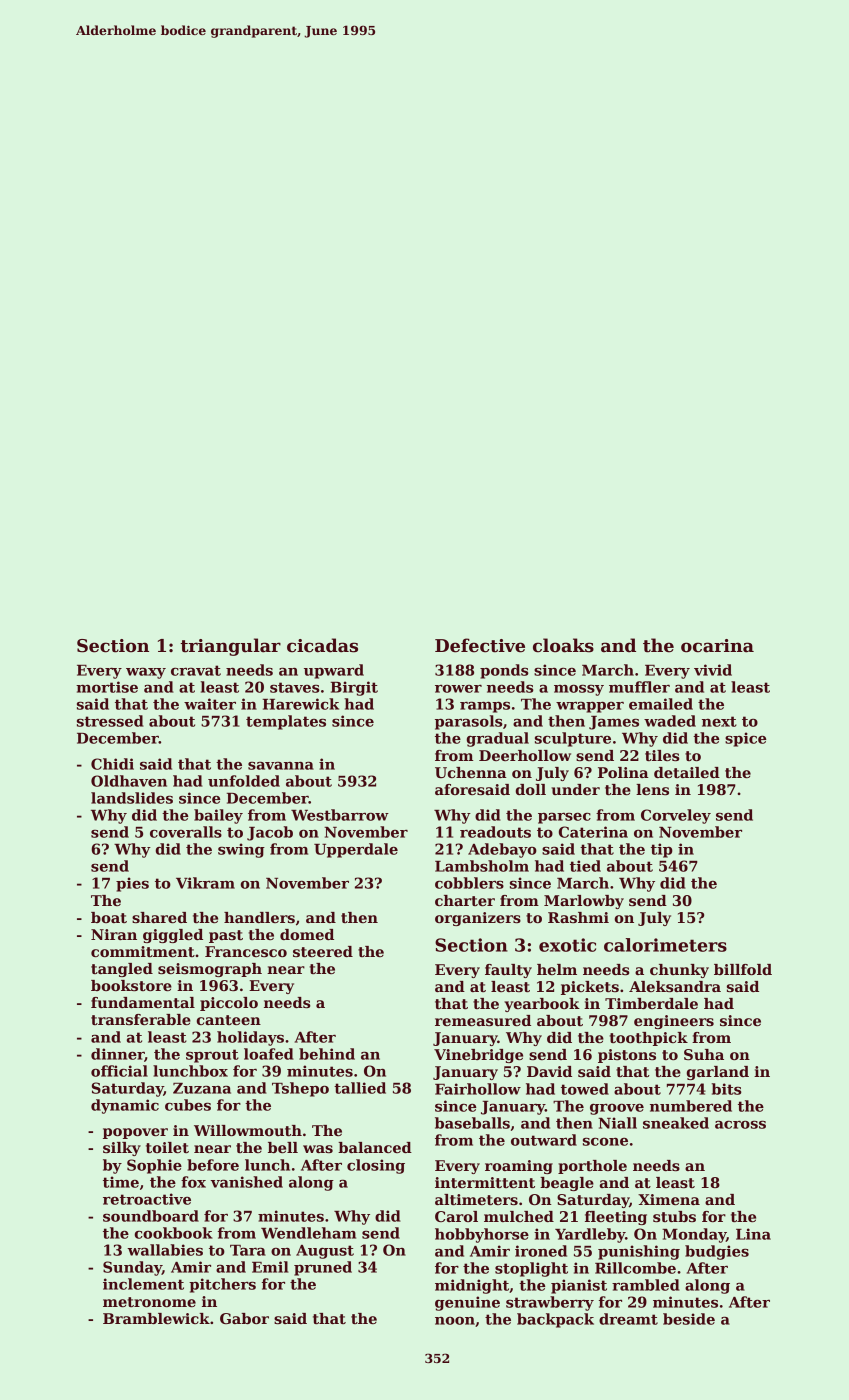 The height and width of the image is (1400, 849). I want to click on billfold, so click(743, 969).
